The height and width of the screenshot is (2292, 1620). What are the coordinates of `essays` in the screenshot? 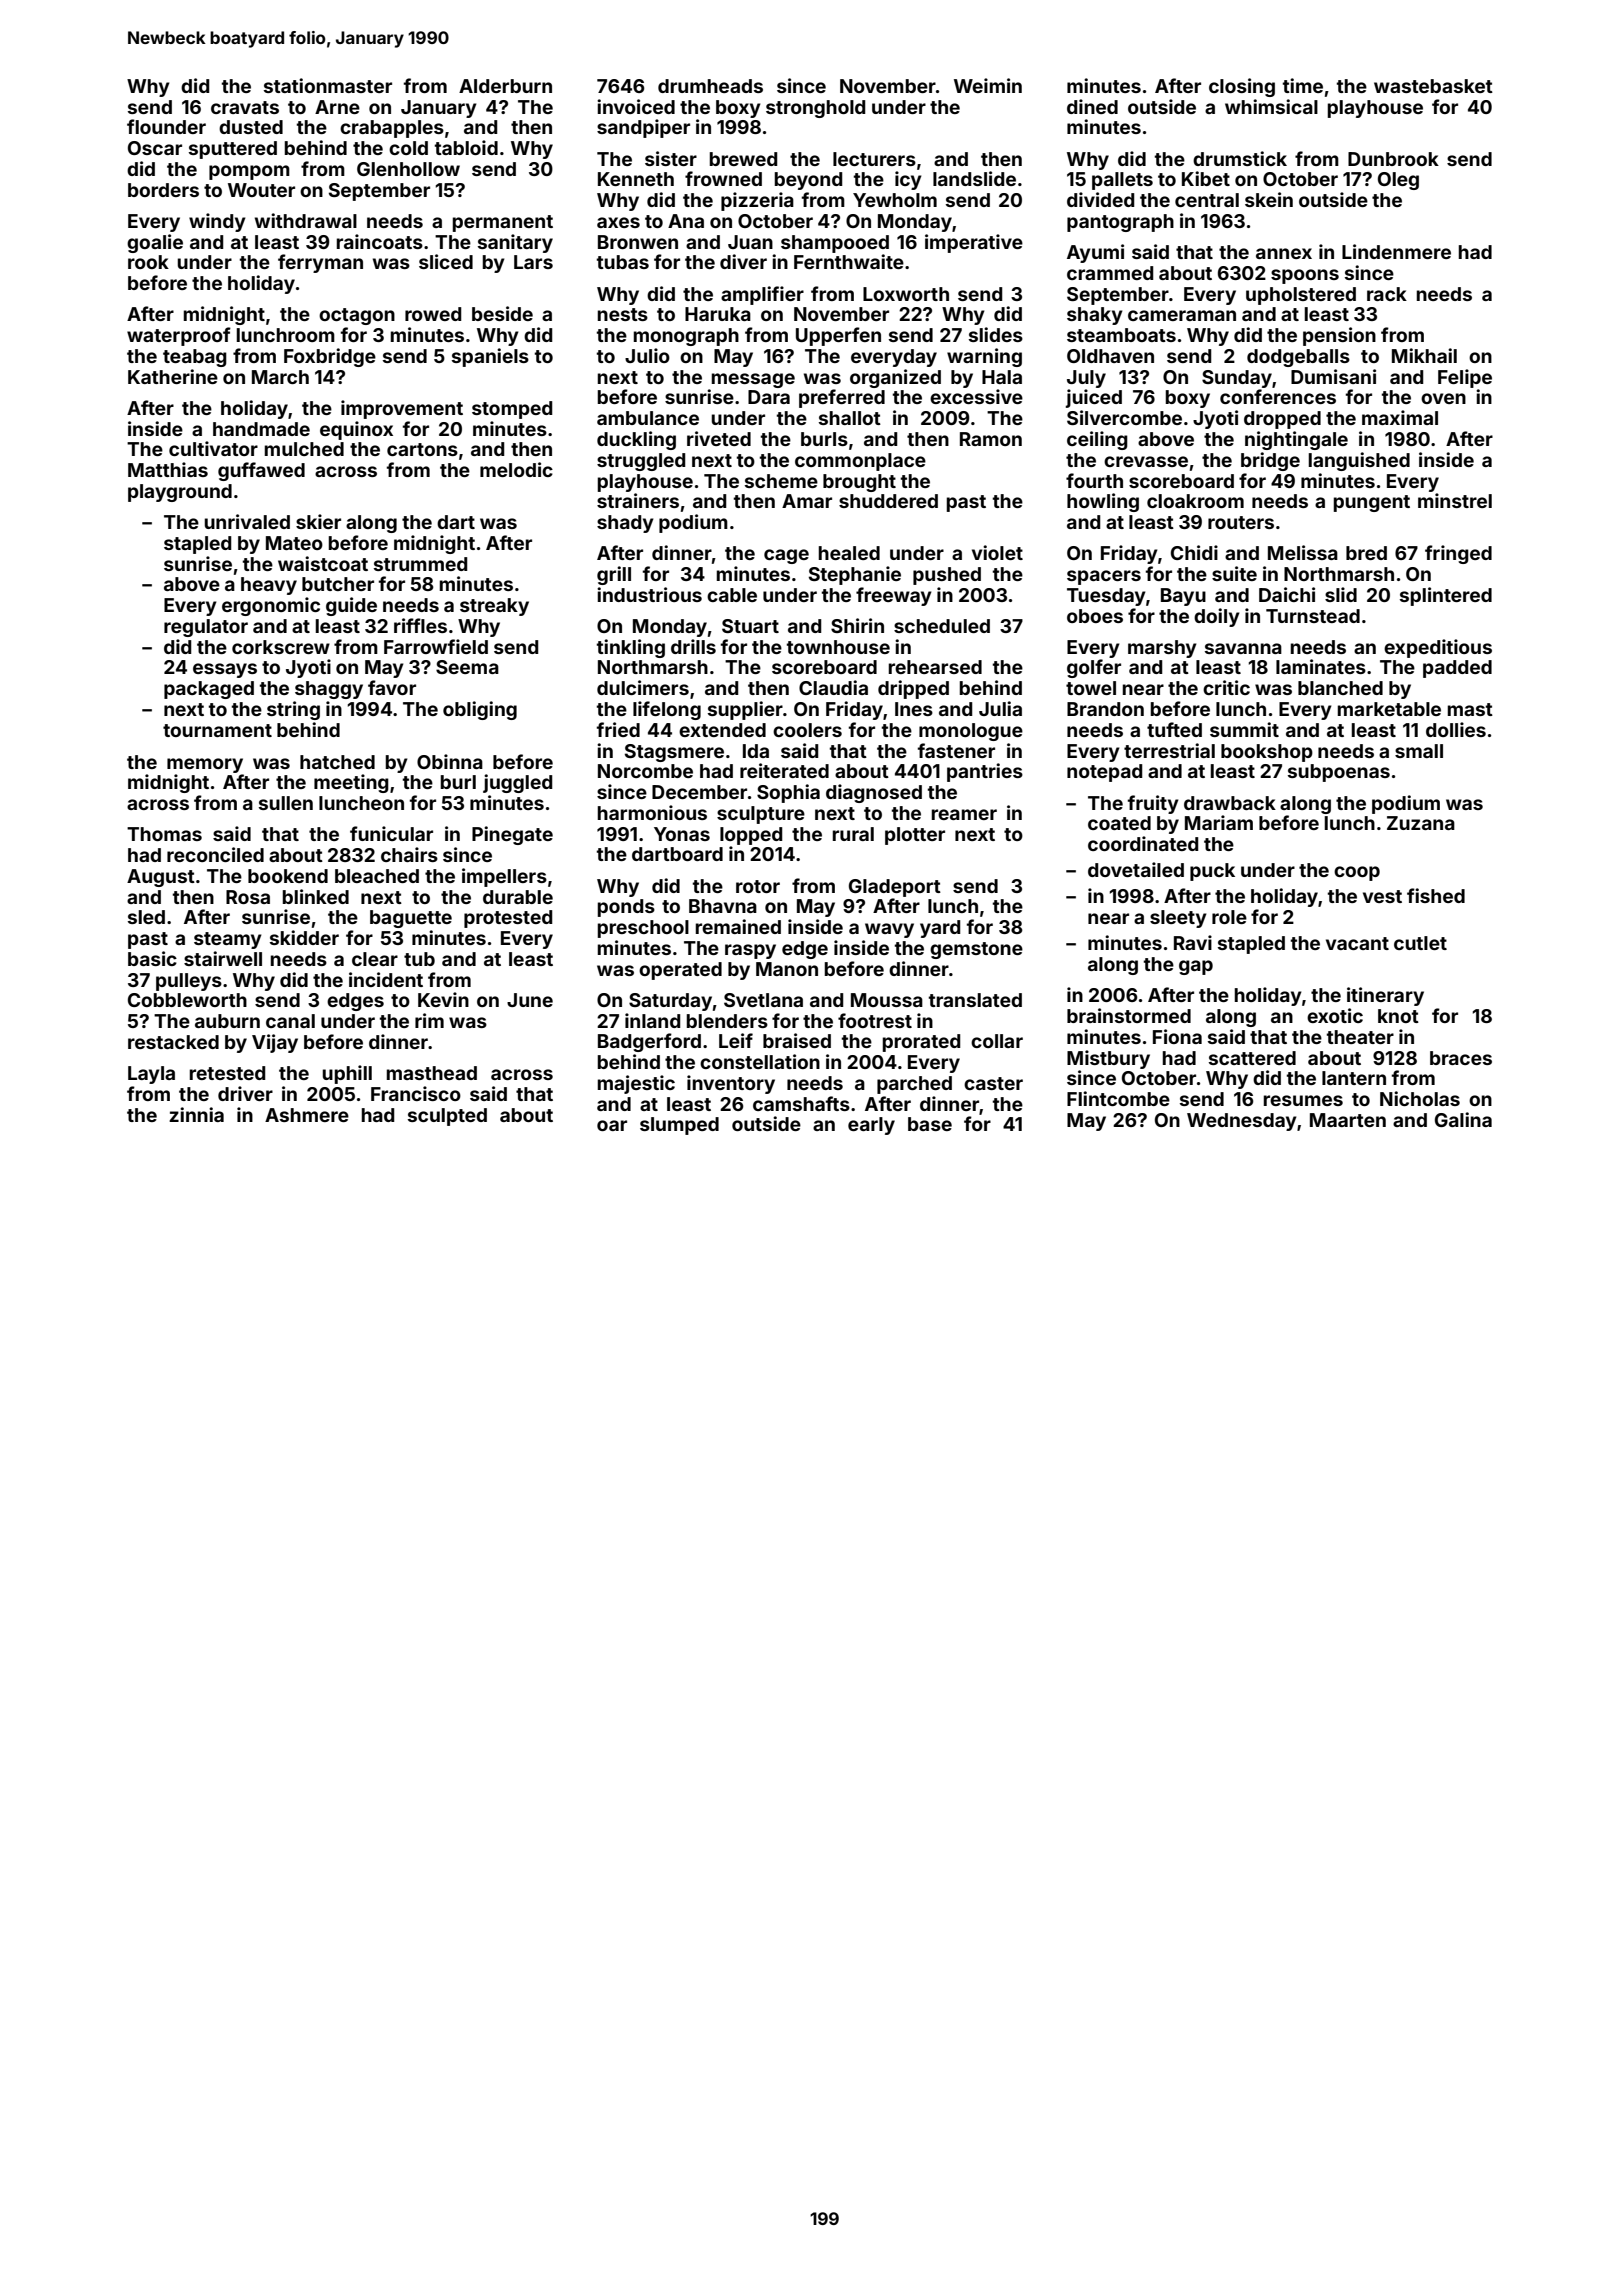 It's located at (225, 670).
